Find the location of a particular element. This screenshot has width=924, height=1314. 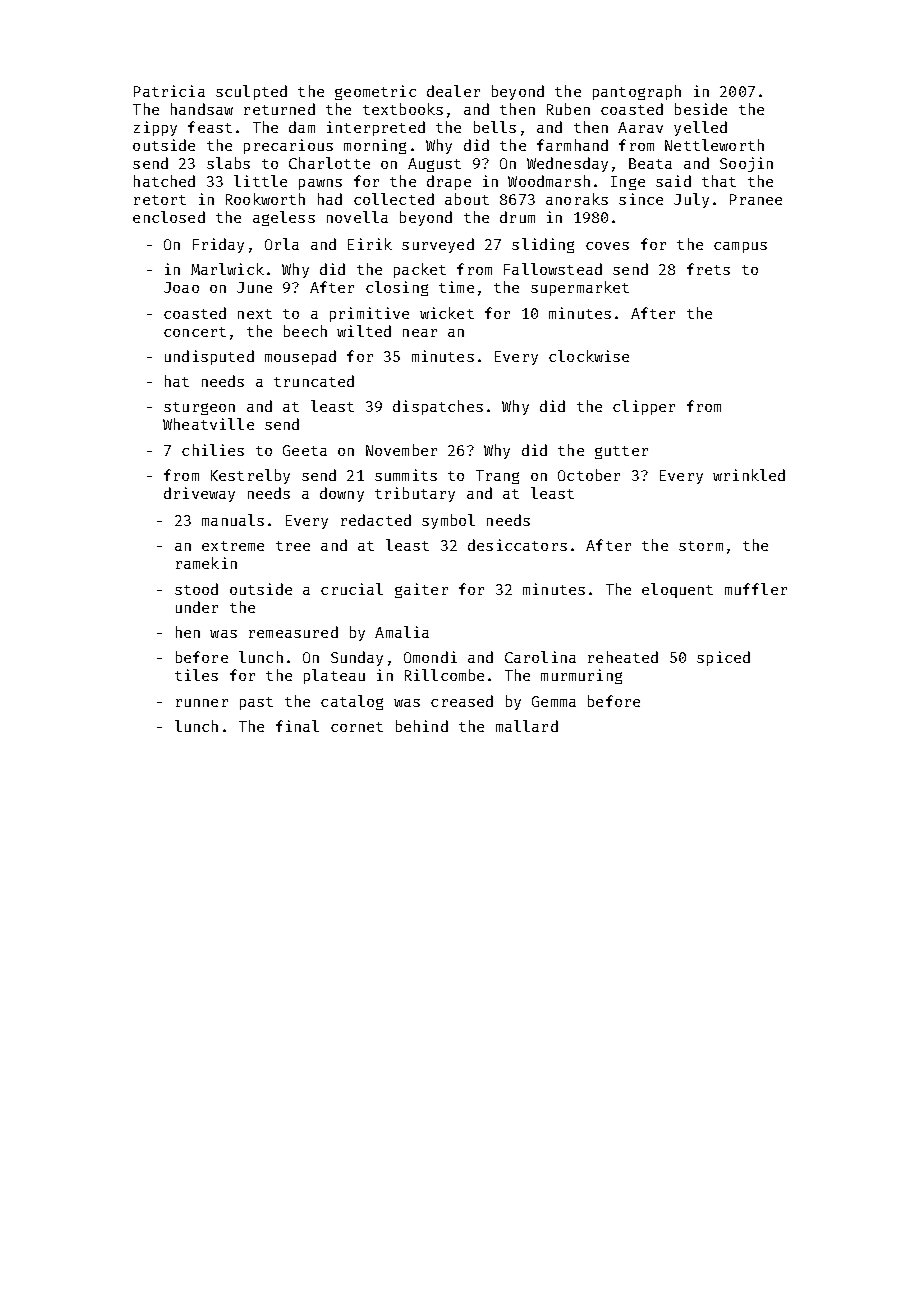

Carolina is located at coordinates (540, 657).
